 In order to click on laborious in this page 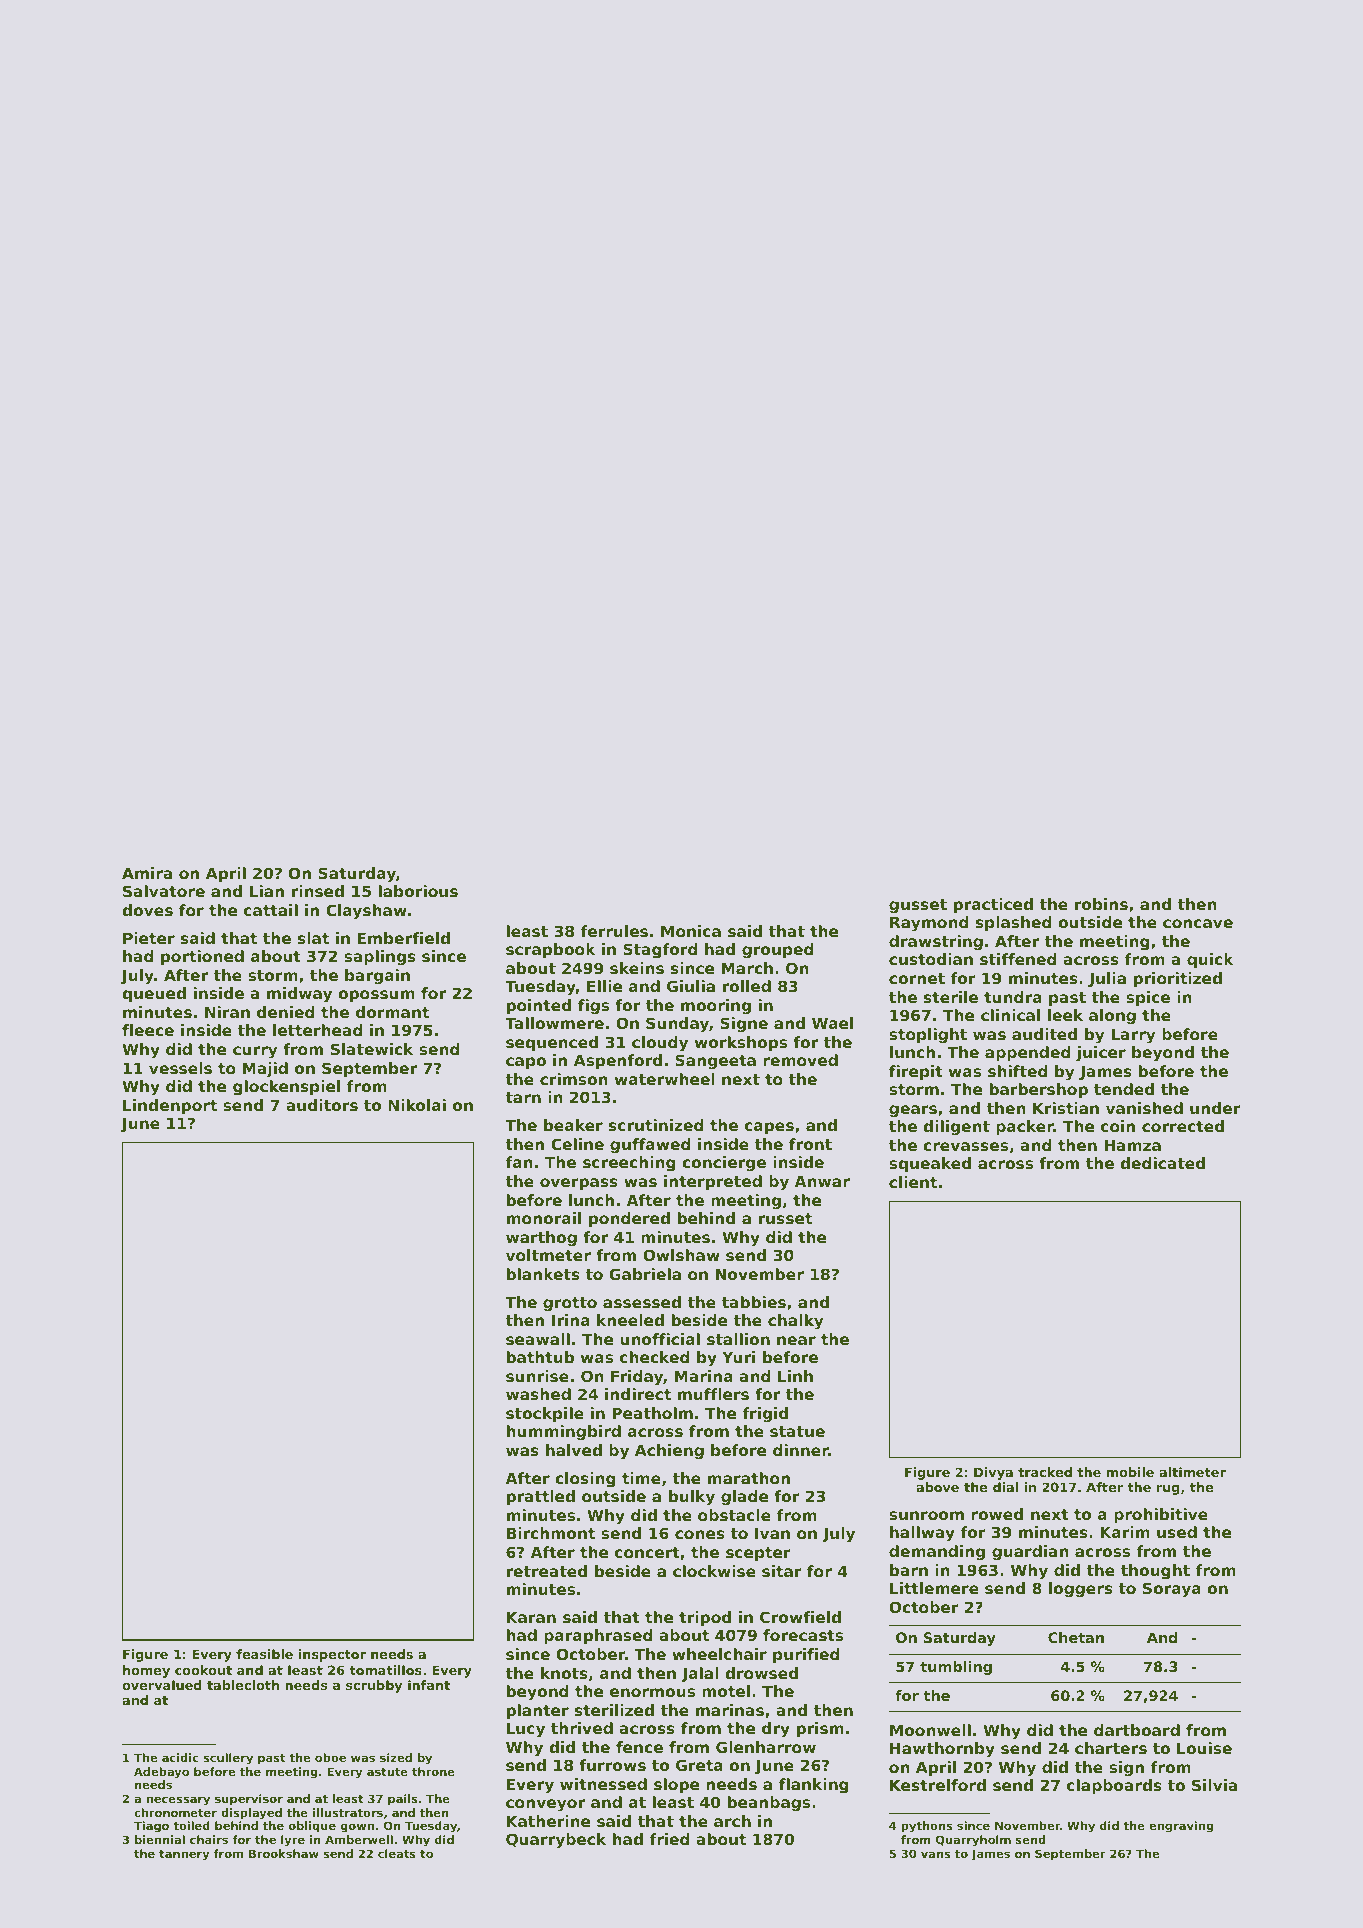, I will do `click(418, 891)`.
